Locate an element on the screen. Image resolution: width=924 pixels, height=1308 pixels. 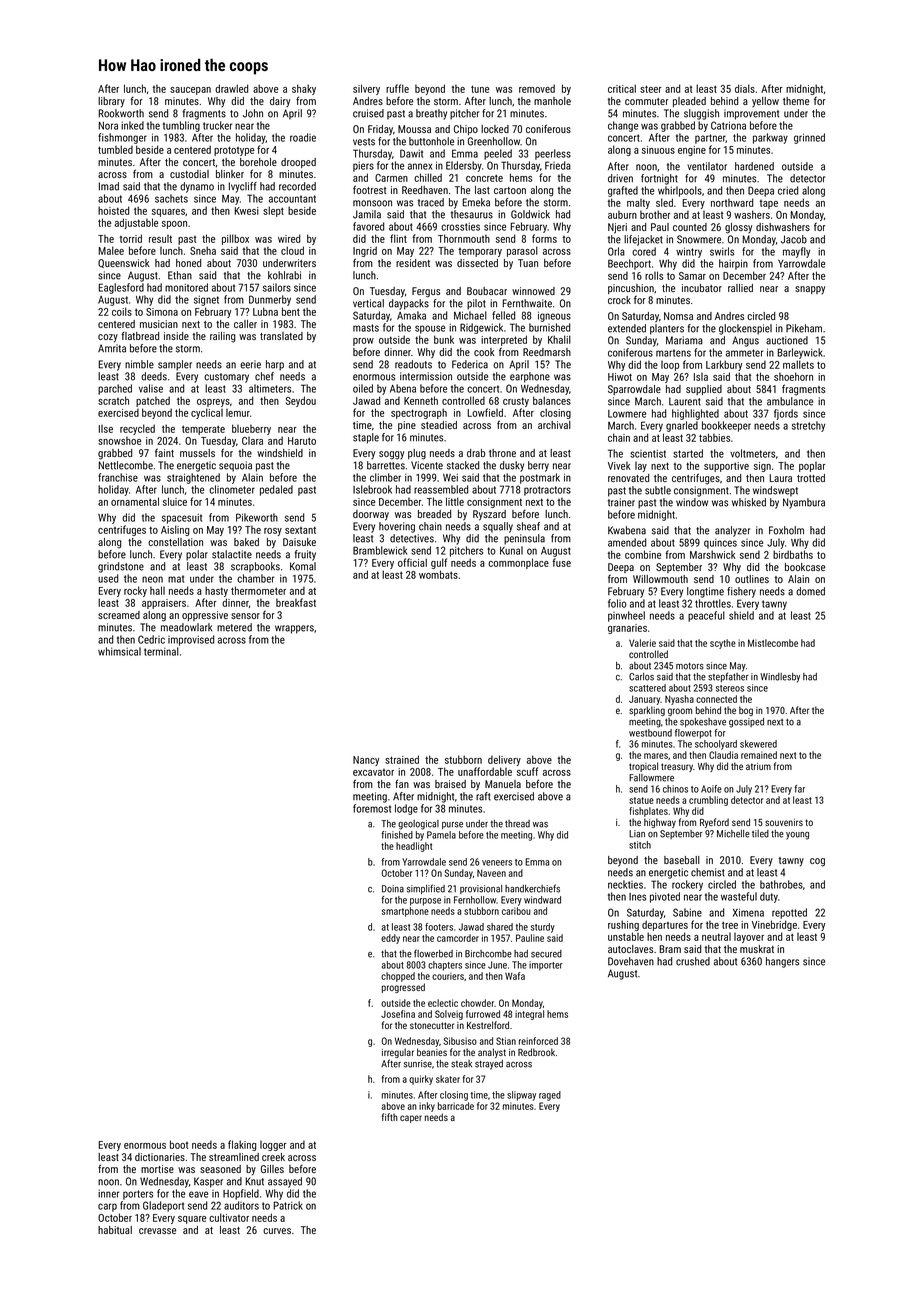
strained is located at coordinates (402, 759).
